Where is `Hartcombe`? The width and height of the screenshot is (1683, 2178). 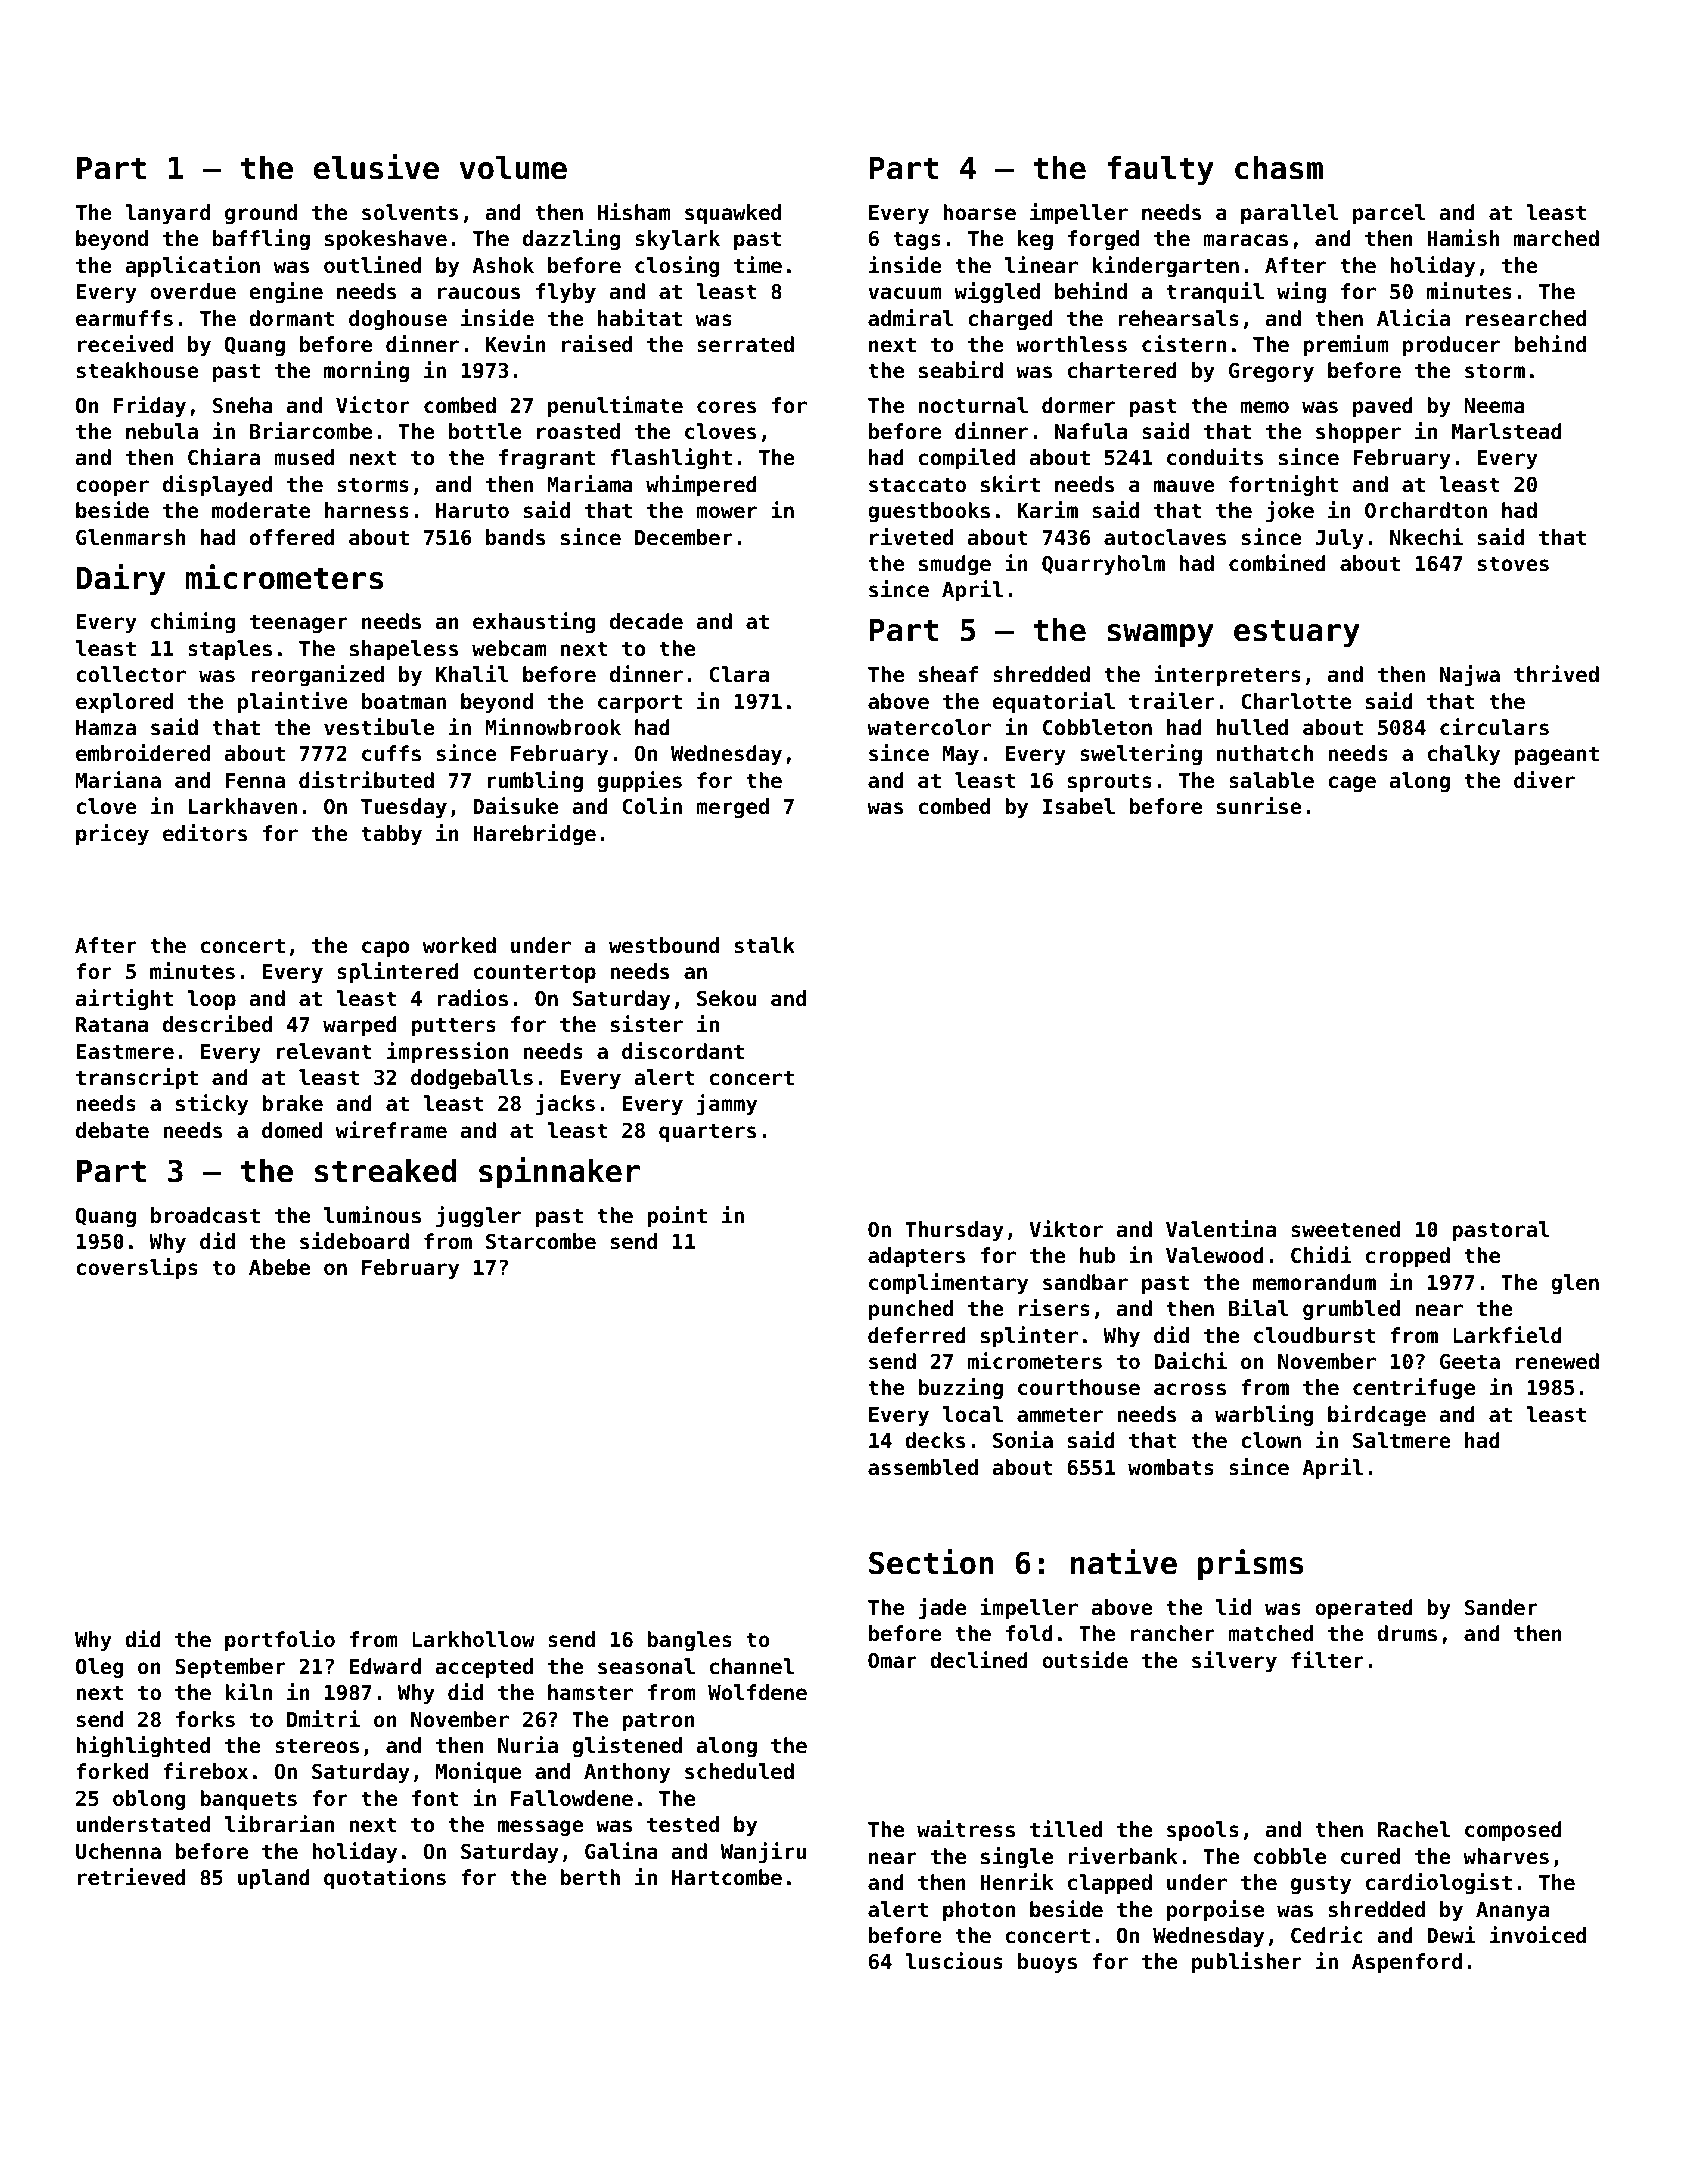 Hartcombe is located at coordinates (727, 1877).
